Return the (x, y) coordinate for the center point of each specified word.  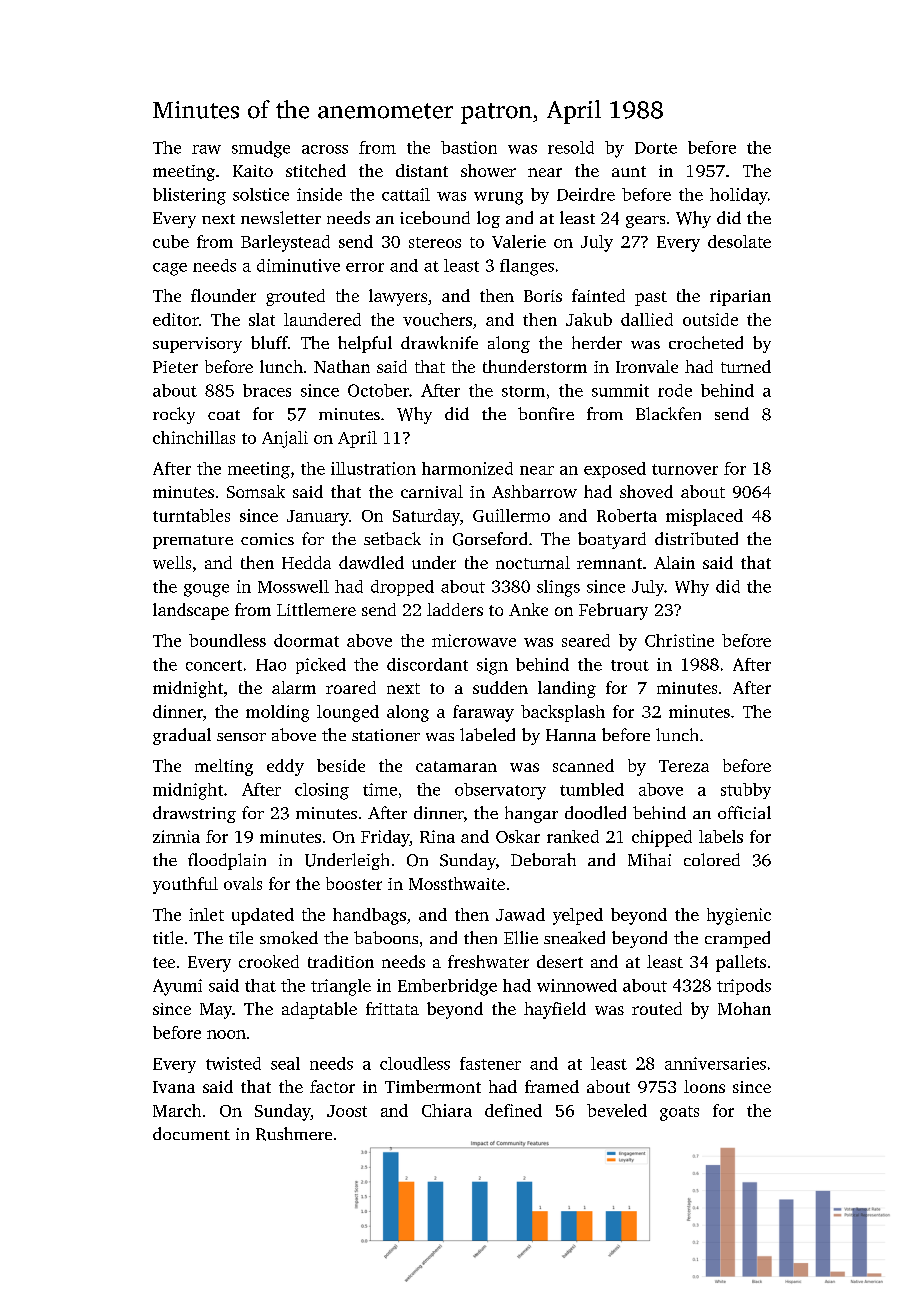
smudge (261, 149)
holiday (739, 196)
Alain (674, 562)
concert (214, 665)
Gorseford (490, 539)
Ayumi (177, 987)
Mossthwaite (457, 883)
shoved (646, 491)
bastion (469, 147)
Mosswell (293, 586)
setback (392, 538)
